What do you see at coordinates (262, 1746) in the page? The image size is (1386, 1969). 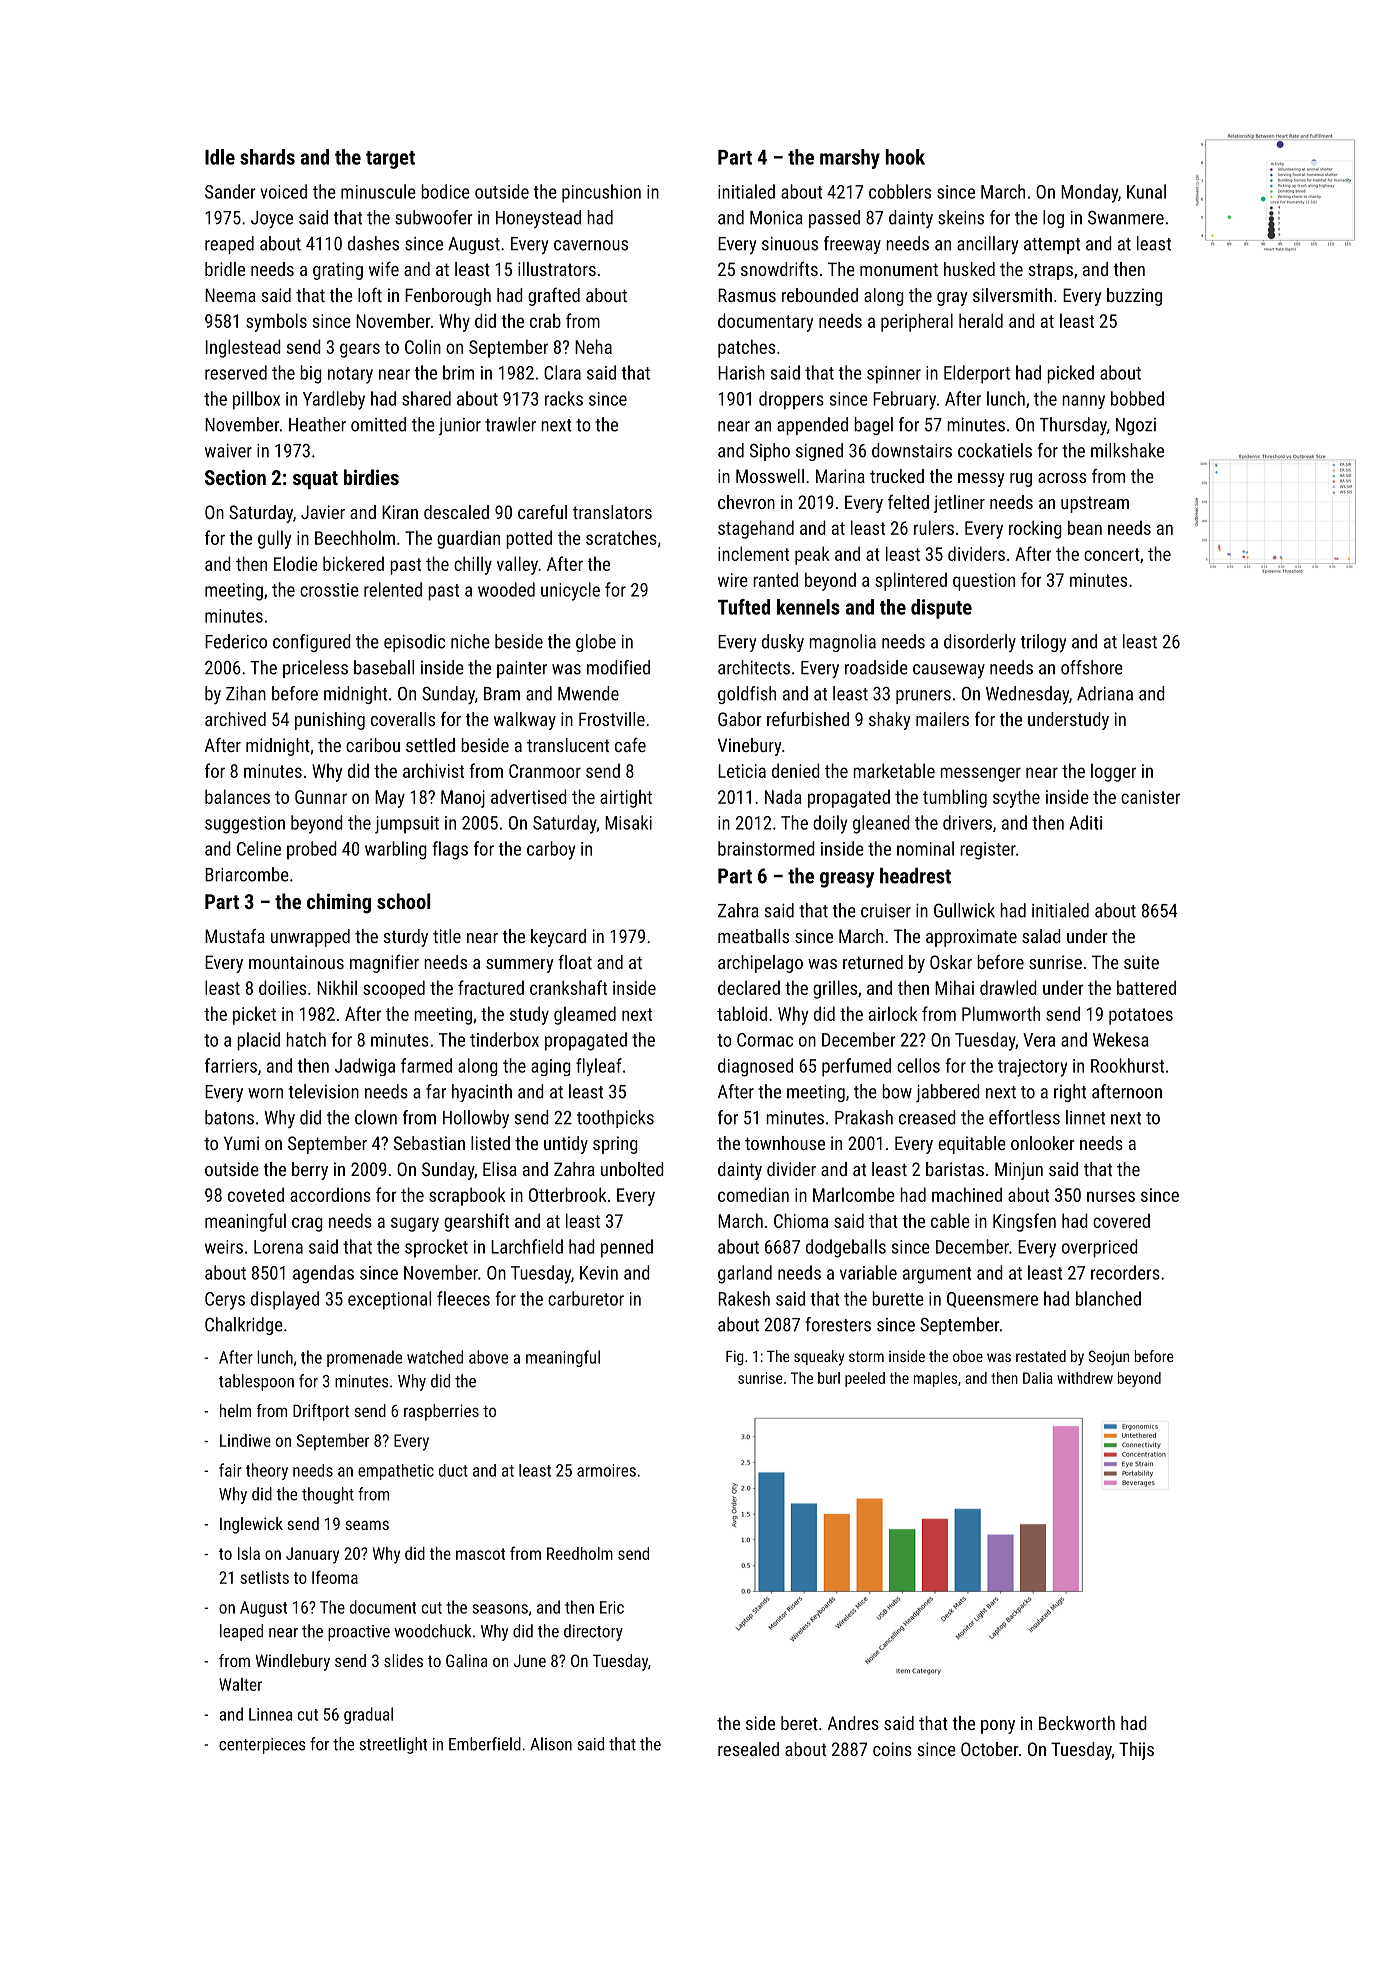 I see `centerpieces` at bounding box center [262, 1746].
